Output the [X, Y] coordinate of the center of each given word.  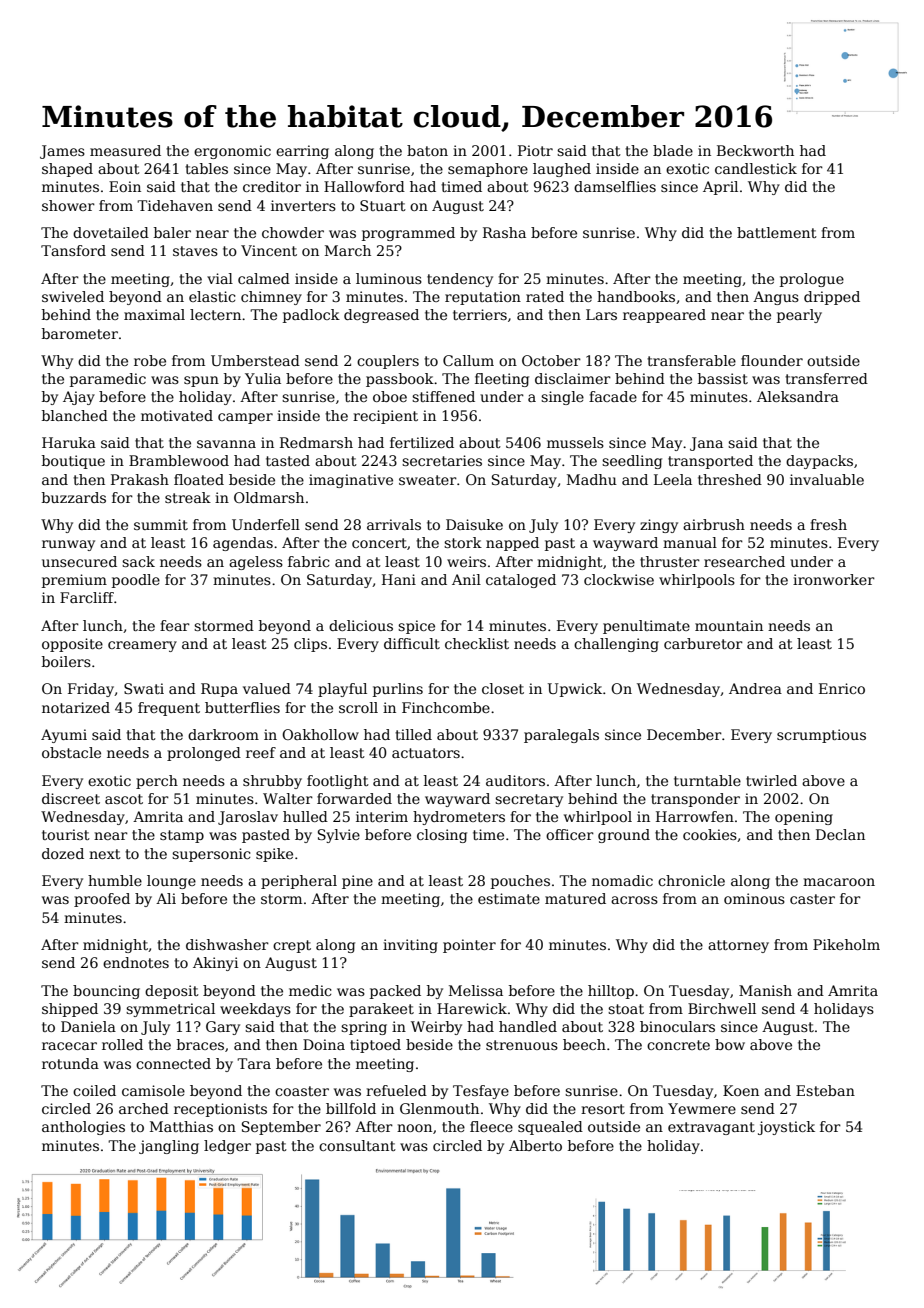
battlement [777, 232]
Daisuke [474, 524]
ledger [227, 1147]
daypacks [819, 462]
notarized [76, 707]
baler [172, 232]
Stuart [383, 205]
